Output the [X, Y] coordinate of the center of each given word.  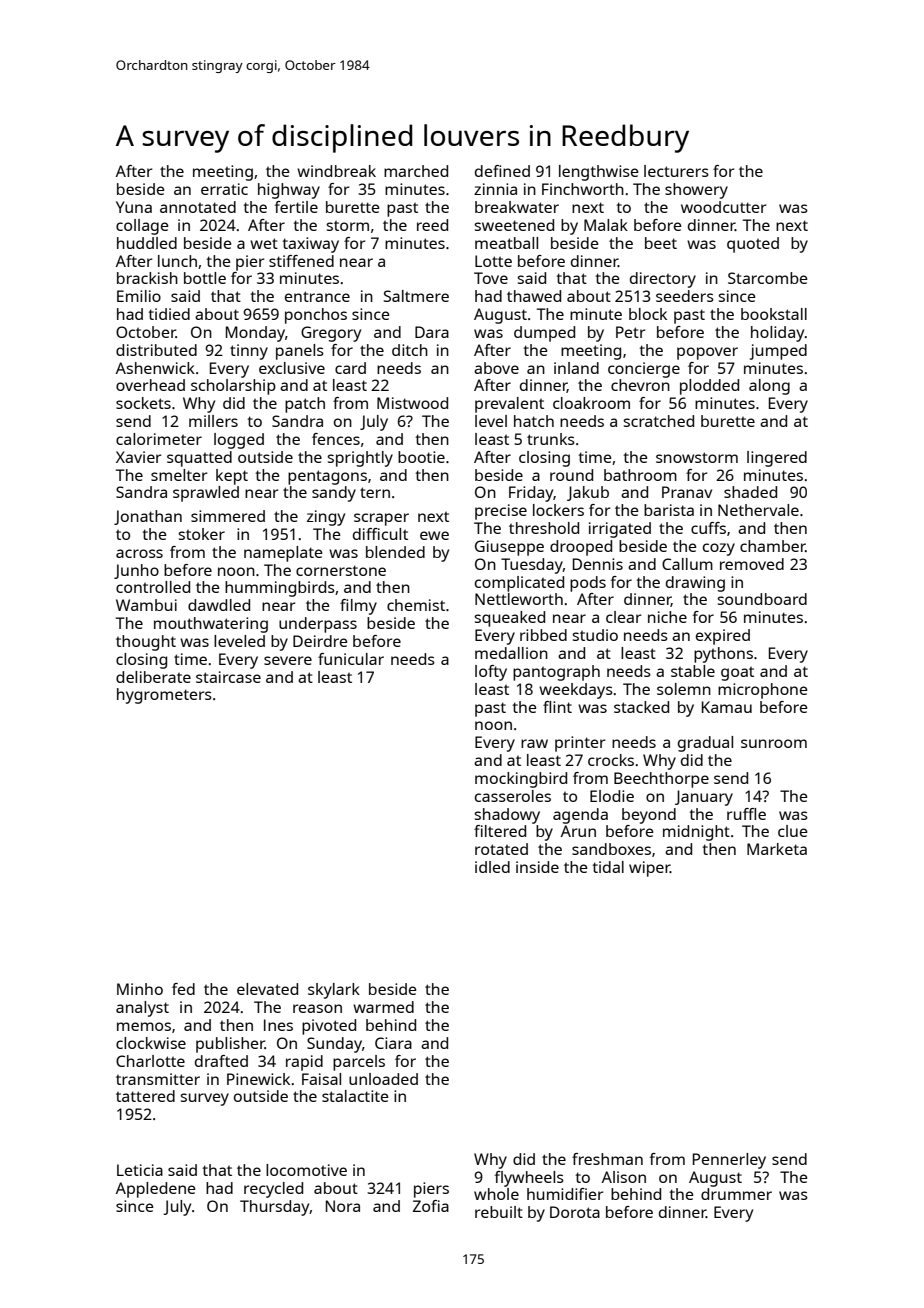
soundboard [762, 599]
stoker [201, 534]
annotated [198, 207]
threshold [544, 528]
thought [146, 643]
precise [501, 512]
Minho [140, 989]
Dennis [598, 564]
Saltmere [416, 296]
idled [492, 867]
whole [496, 1194]
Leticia [140, 1170]
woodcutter [724, 207]
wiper [649, 869]
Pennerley [729, 1161]
